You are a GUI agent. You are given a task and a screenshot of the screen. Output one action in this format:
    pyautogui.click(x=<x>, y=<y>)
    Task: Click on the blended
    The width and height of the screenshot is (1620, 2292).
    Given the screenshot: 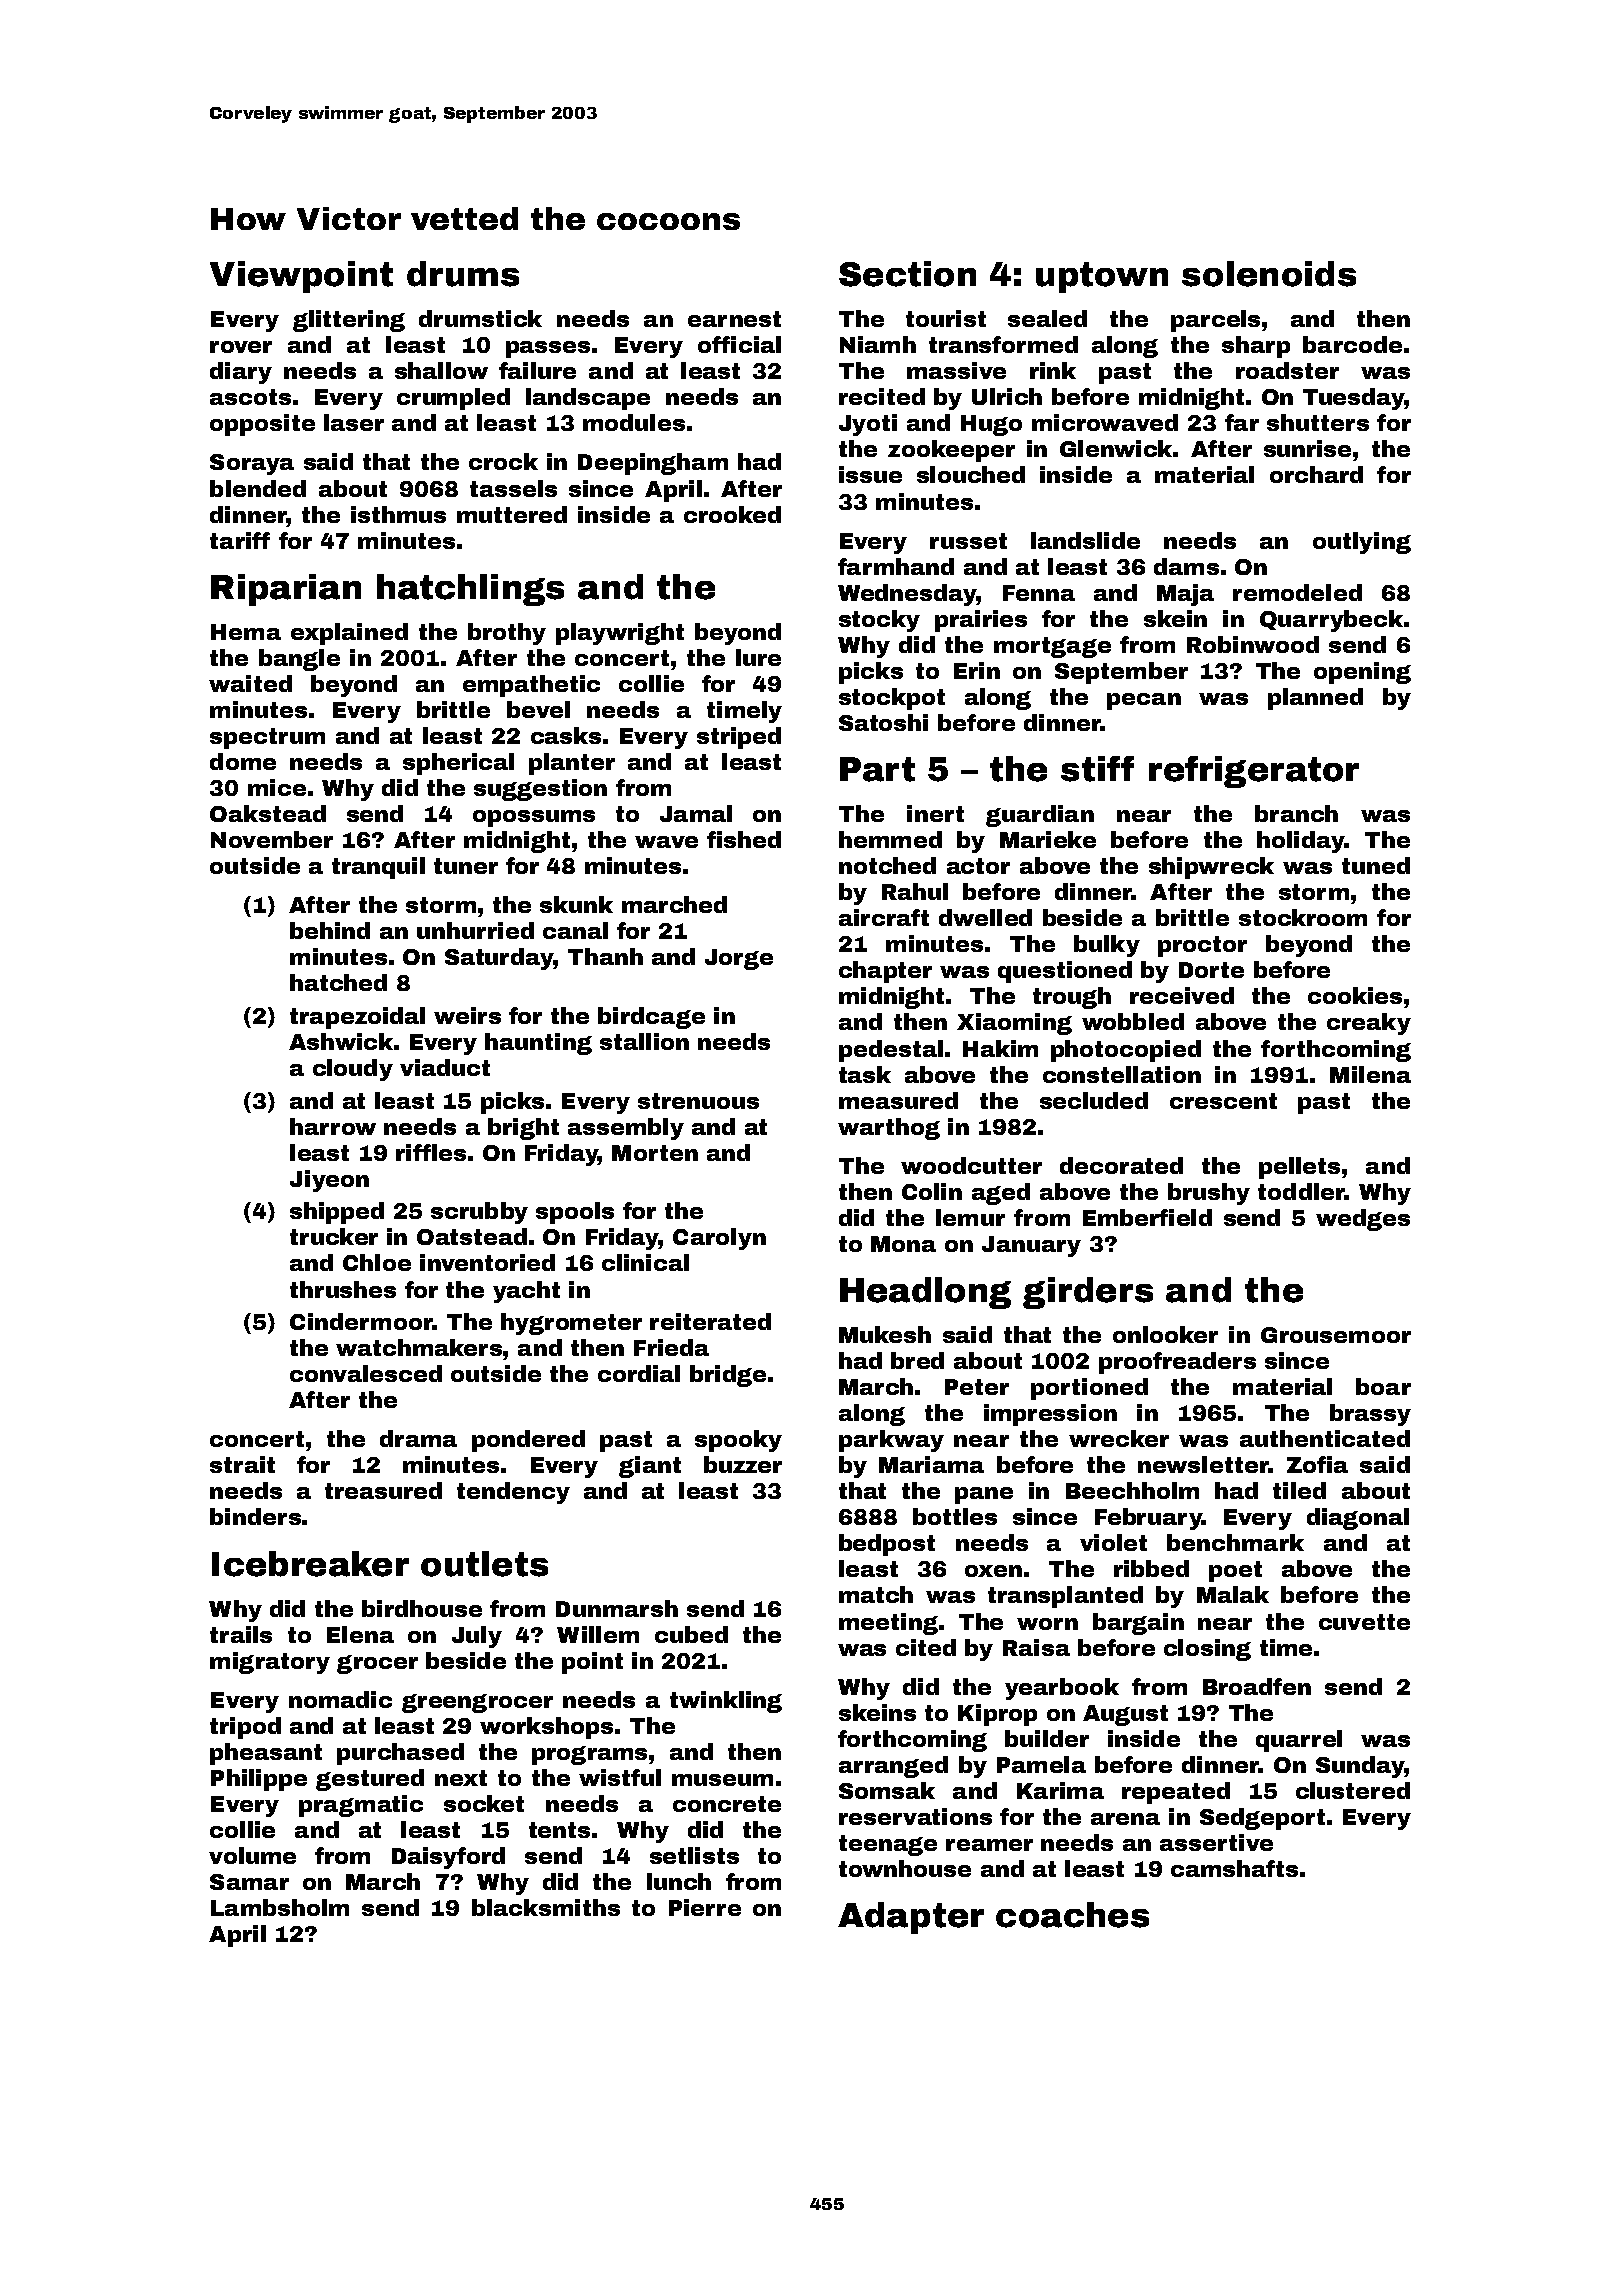 What is the action you would take?
    pyautogui.click(x=258, y=488)
